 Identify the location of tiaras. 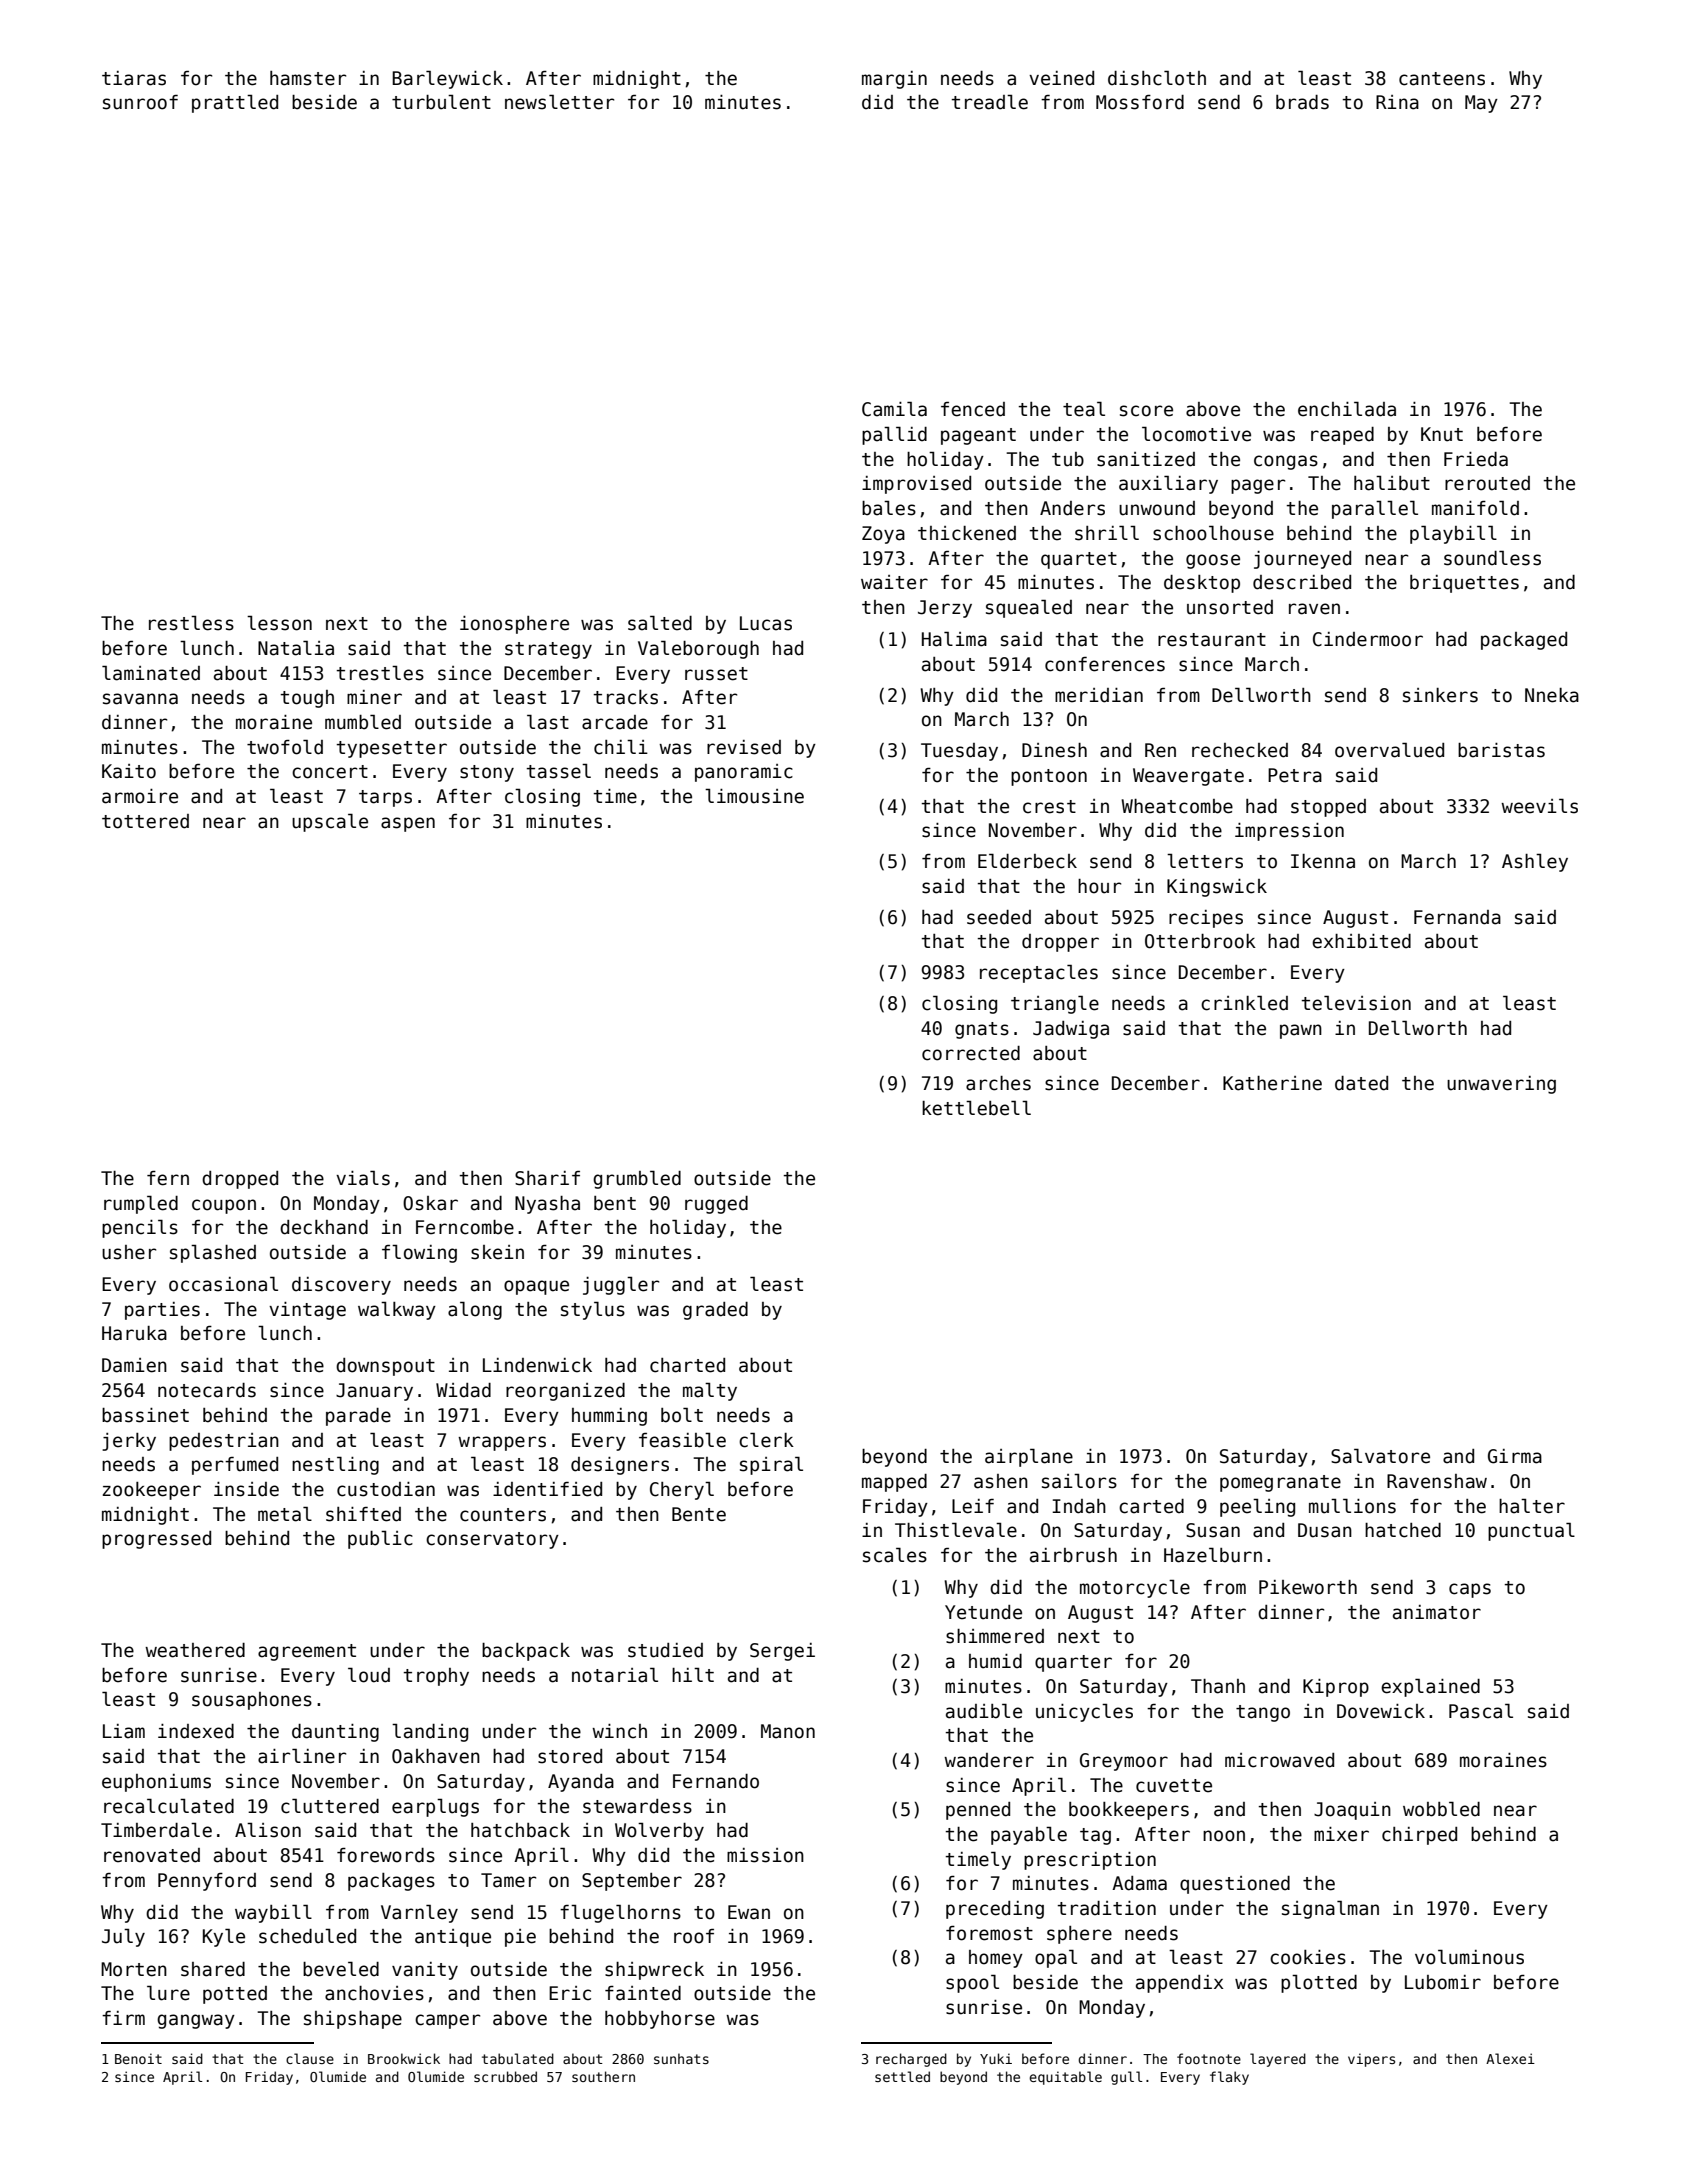
(134, 78).
